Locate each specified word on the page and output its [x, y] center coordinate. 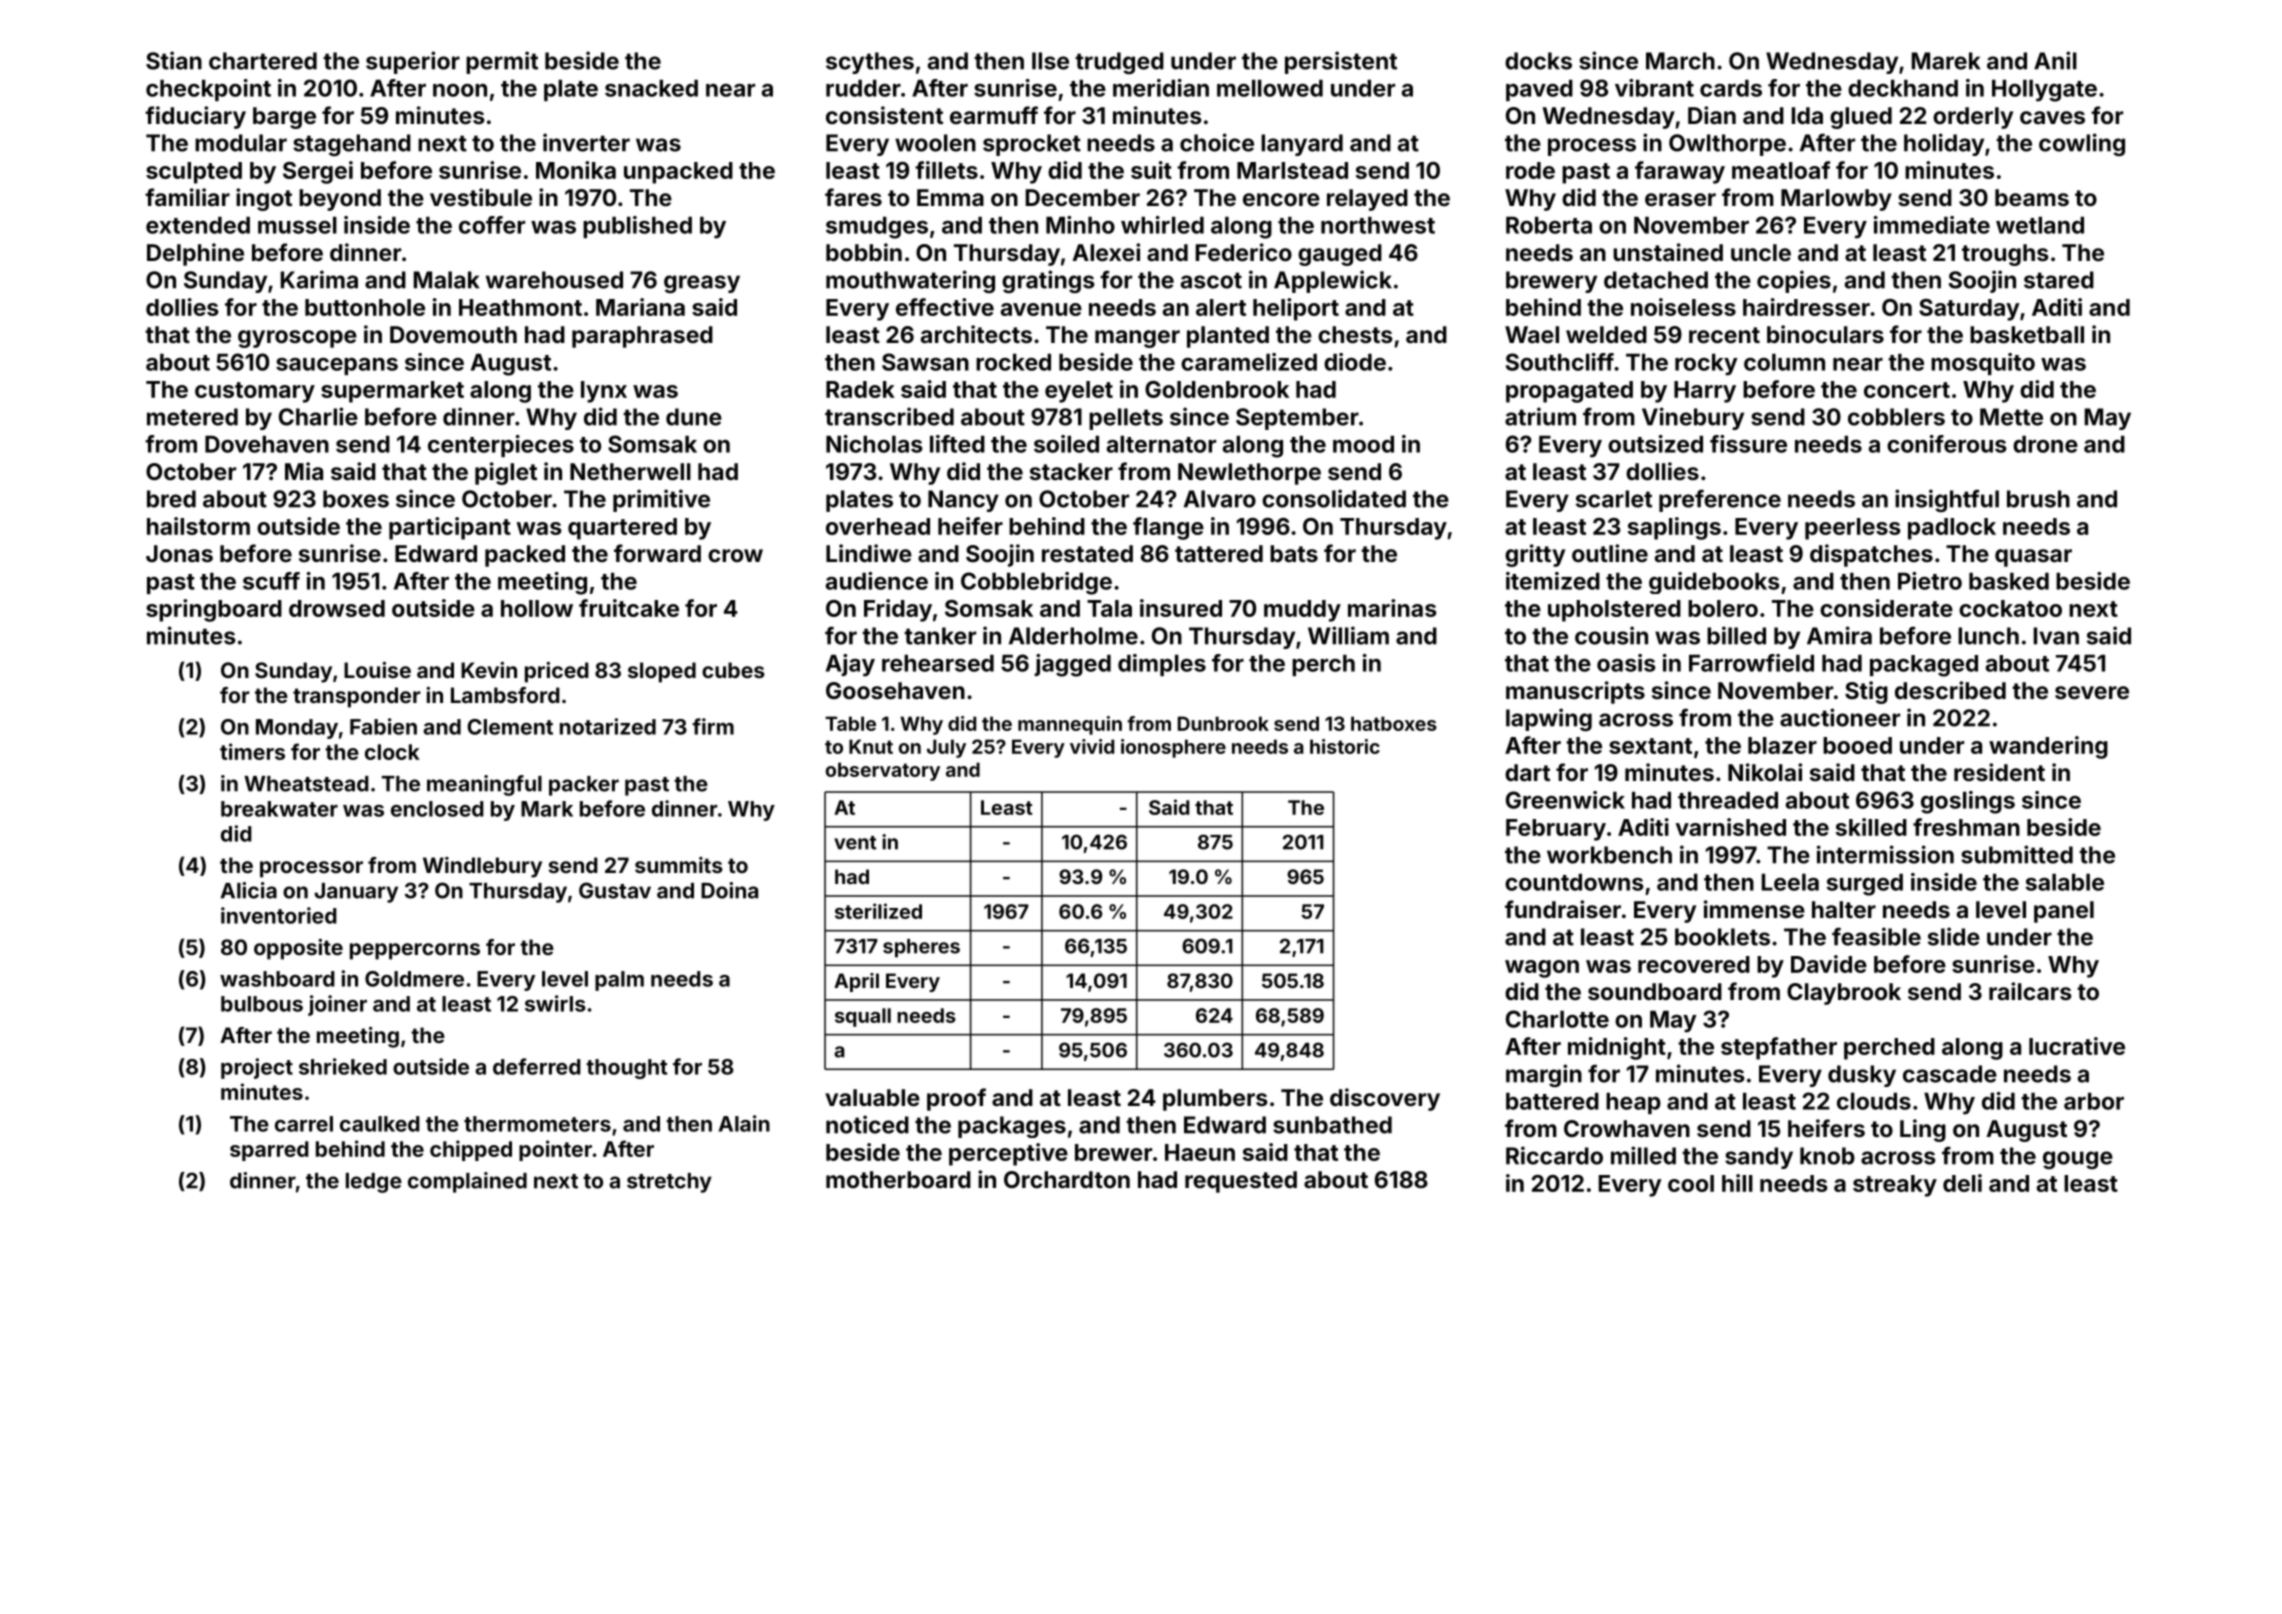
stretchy [669, 1183]
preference [1720, 500]
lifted [957, 444]
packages [1012, 1127]
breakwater [279, 809]
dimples [1162, 665]
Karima [319, 279]
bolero [1723, 608]
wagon [1542, 969]
